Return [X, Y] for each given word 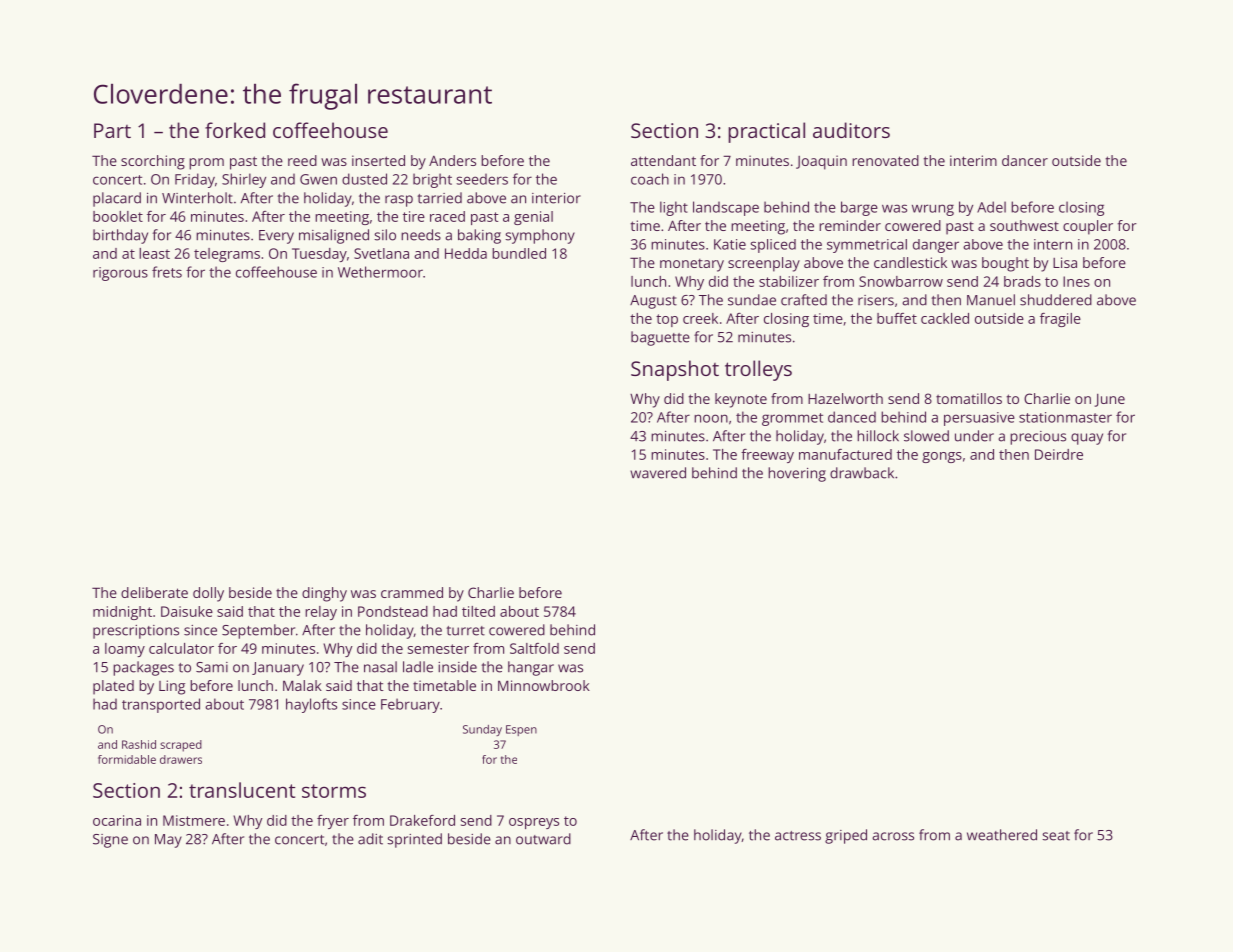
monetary [692, 265]
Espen [521, 730]
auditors [851, 130]
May [168, 841]
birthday [120, 236]
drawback [862, 473]
